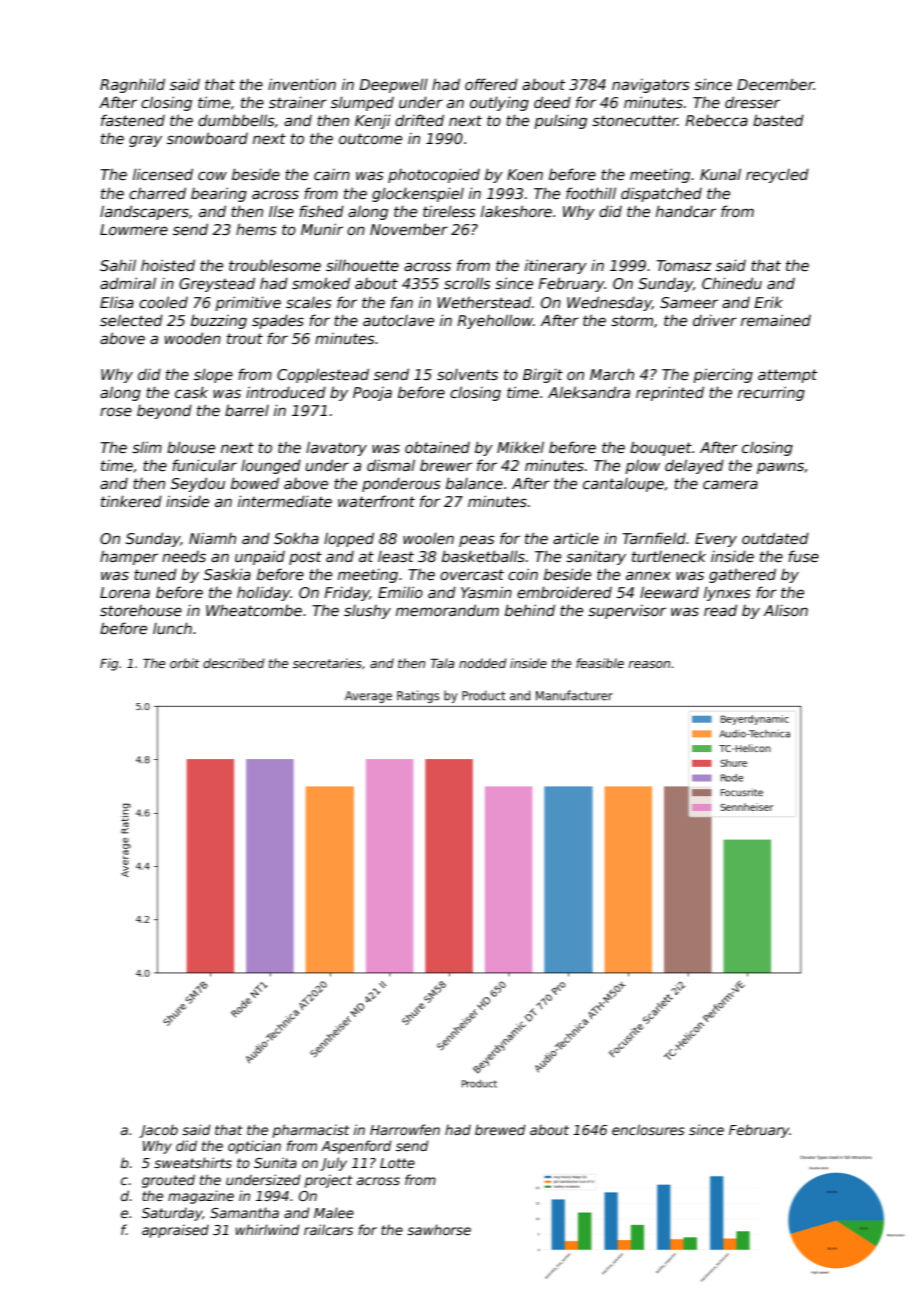  What do you see at coordinates (158, 1131) in the screenshot?
I see `Jacob` at bounding box center [158, 1131].
